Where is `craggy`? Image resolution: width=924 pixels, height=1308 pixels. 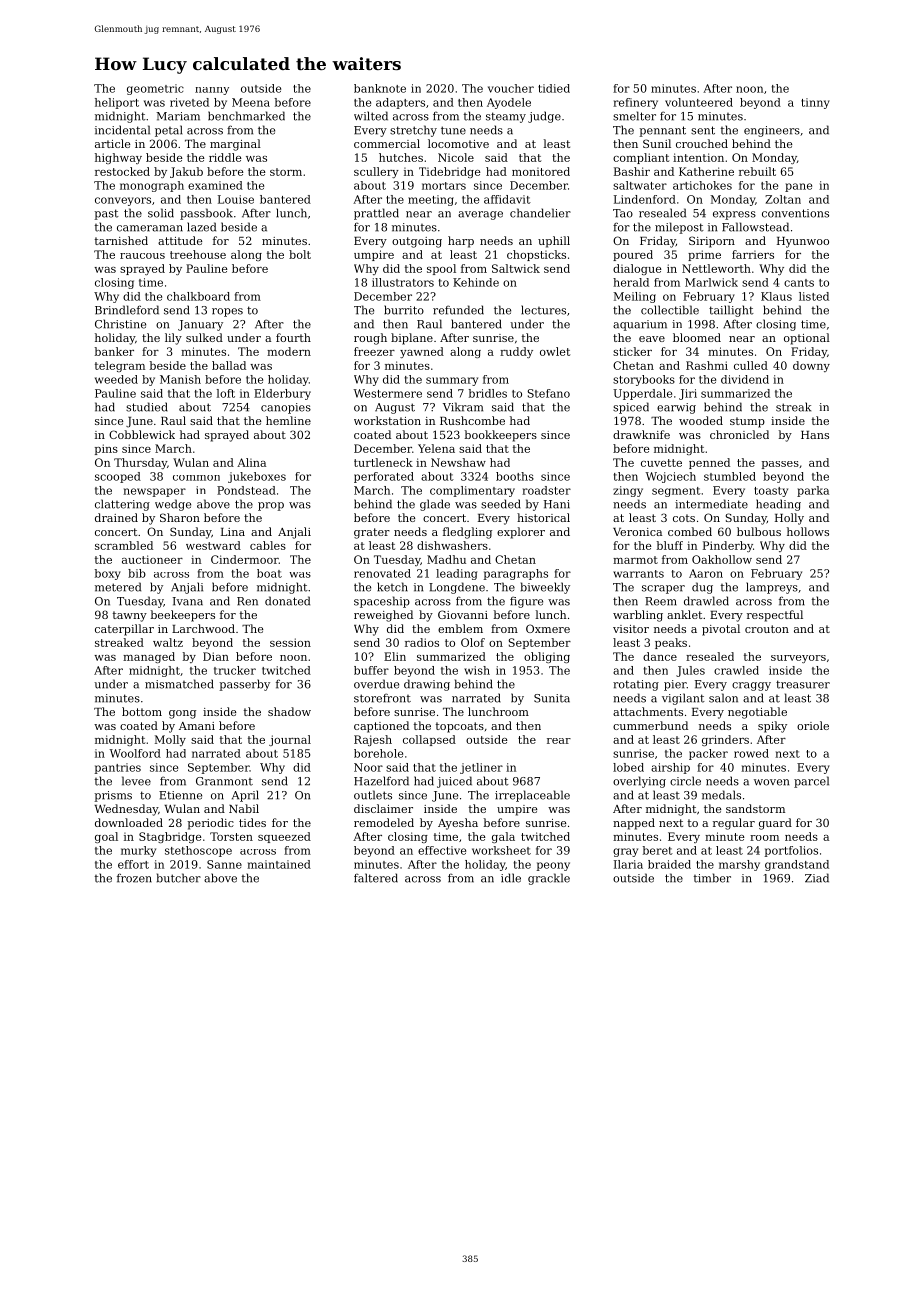
craggy is located at coordinates (751, 686).
